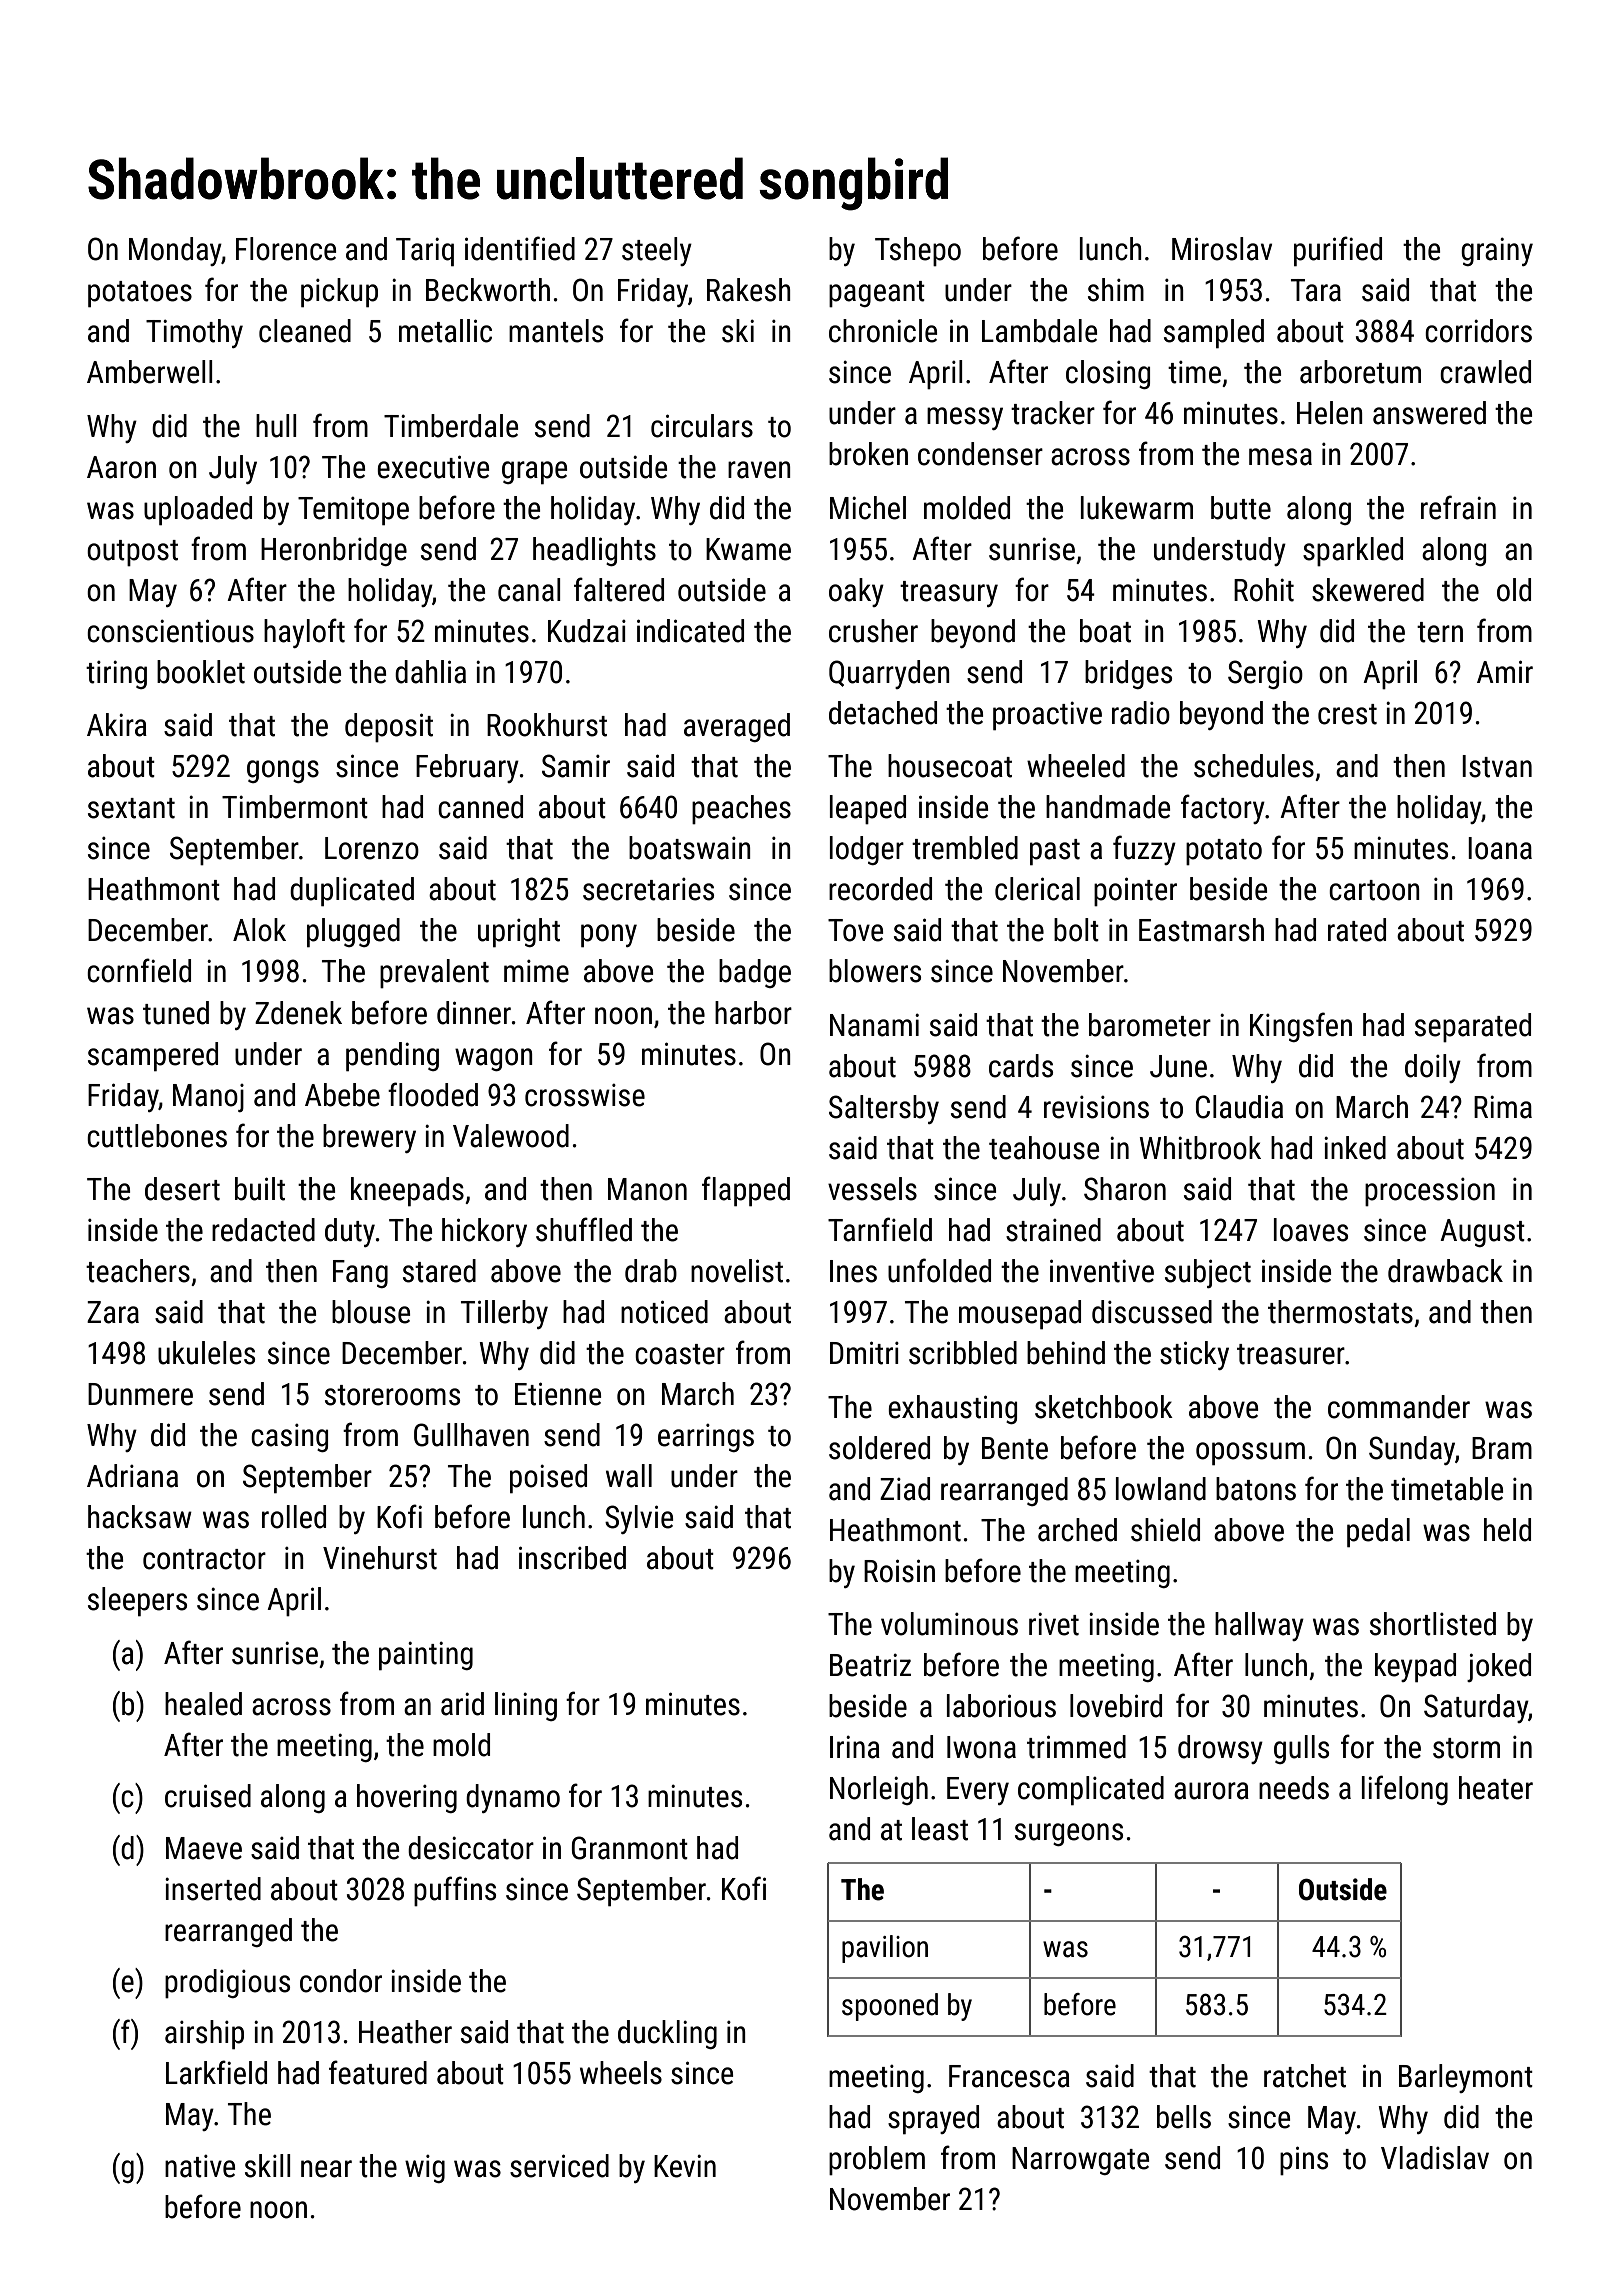 The height and width of the screenshot is (2292, 1620). Describe the element at coordinates (1259, 1626) in the screenshot. I see `hallway` at that location.
